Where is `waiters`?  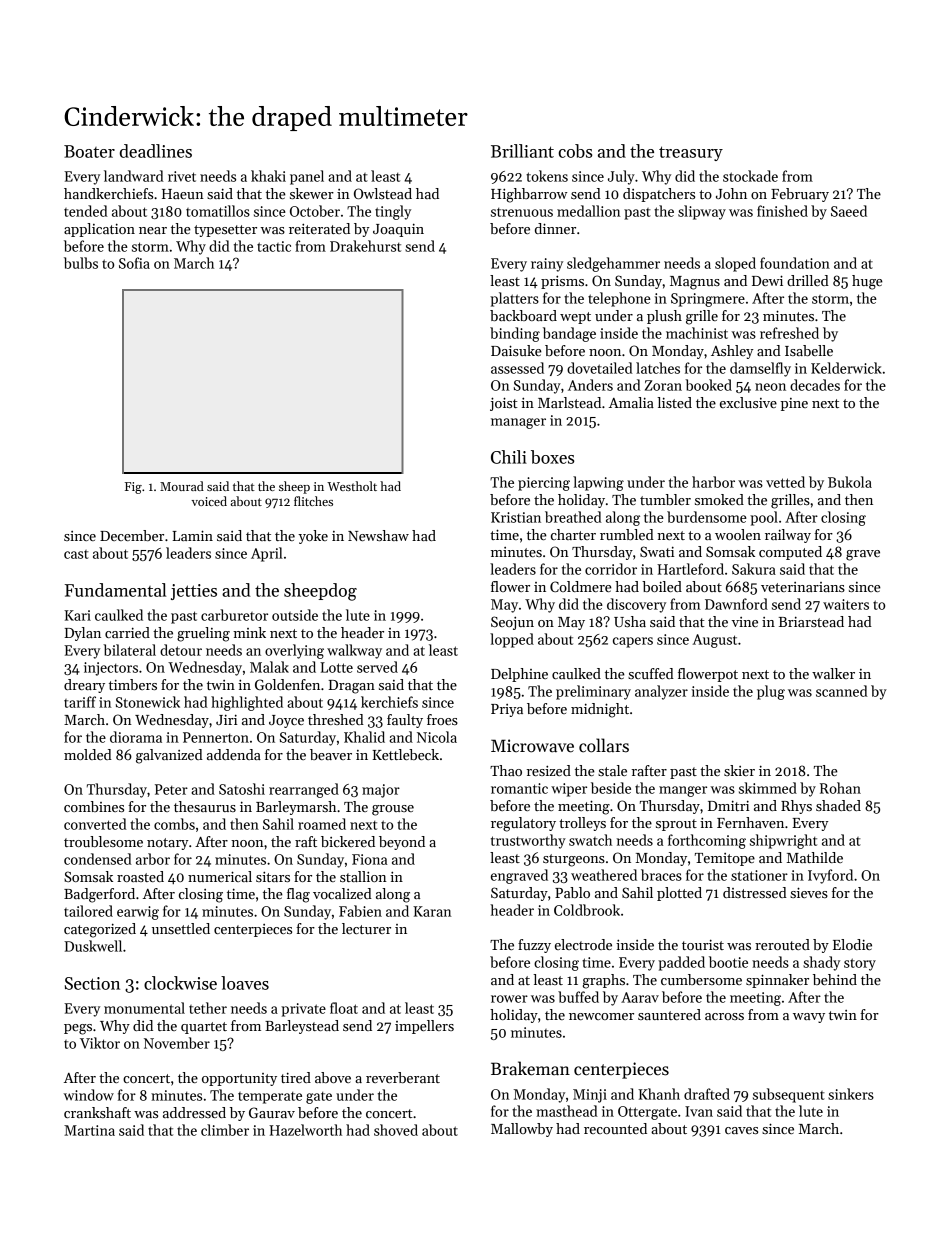 waiters is located at coordinates (846, 604).
